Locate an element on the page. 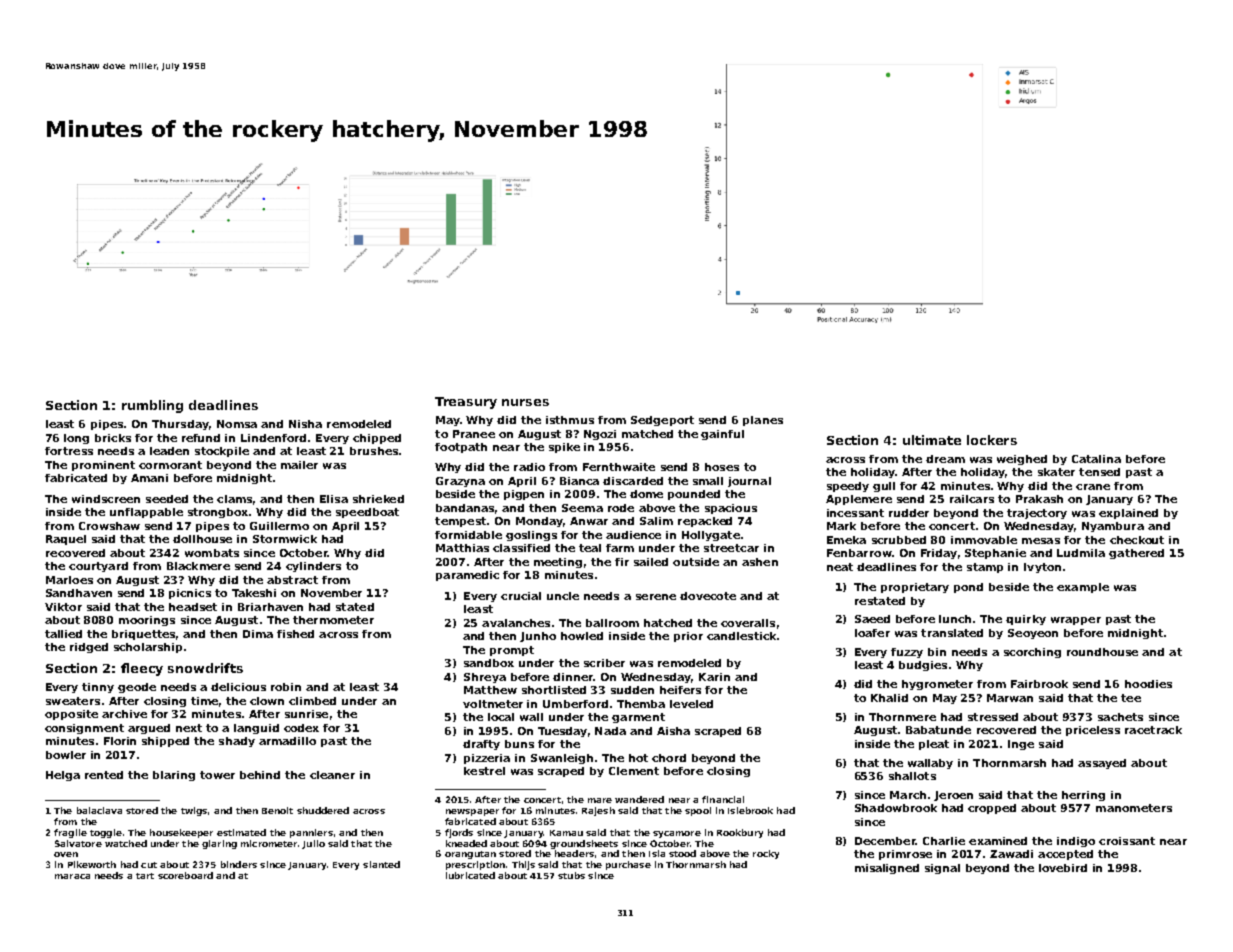 The image size is (1233, 952). Kamau is located at coordinates (566, 833).
